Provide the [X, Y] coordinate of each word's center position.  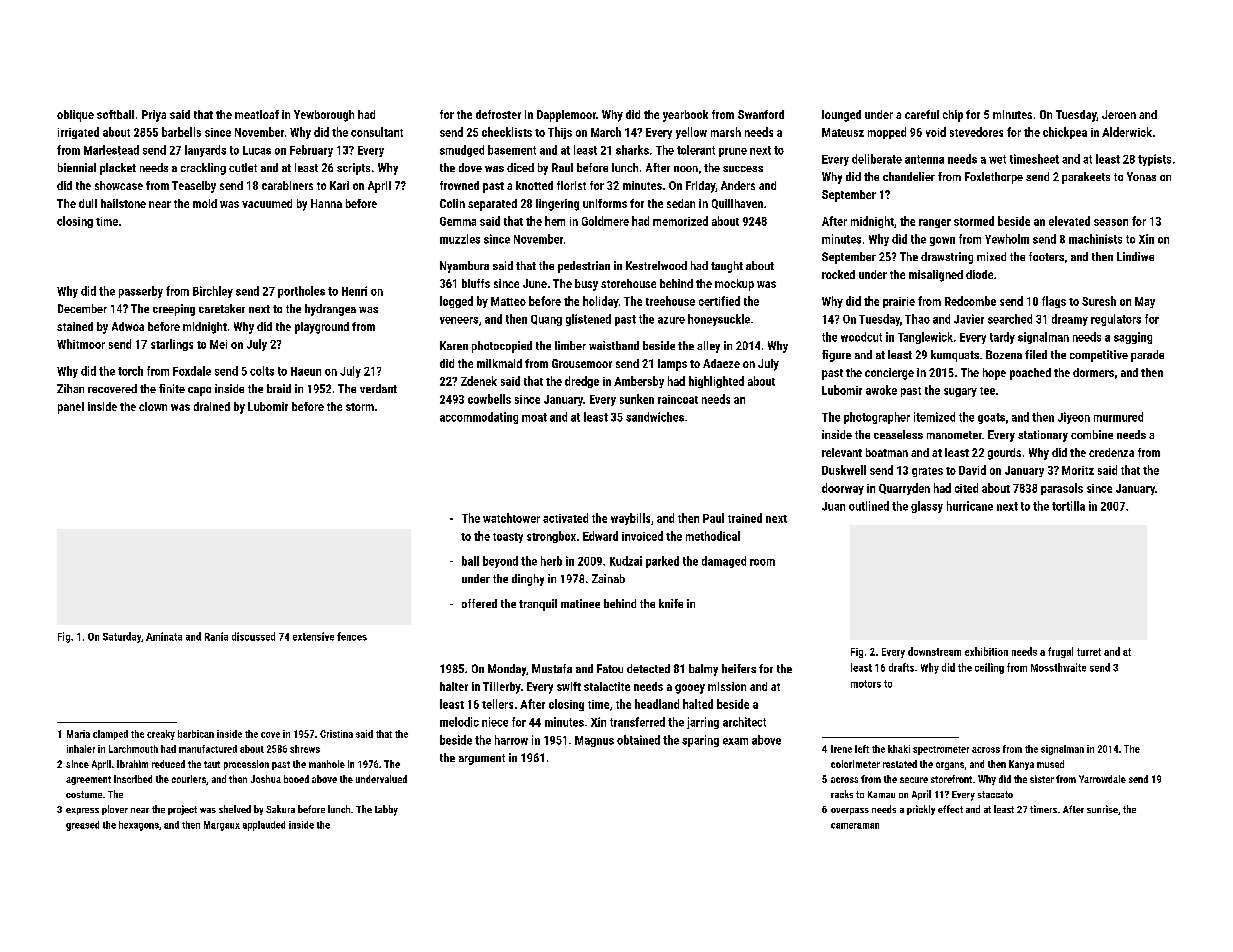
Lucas [257, 150]
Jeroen [1119, 114]
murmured [1118, 417]
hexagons [139, 826]
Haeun [306, 371]
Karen [454, 345]
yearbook [685, 116]
